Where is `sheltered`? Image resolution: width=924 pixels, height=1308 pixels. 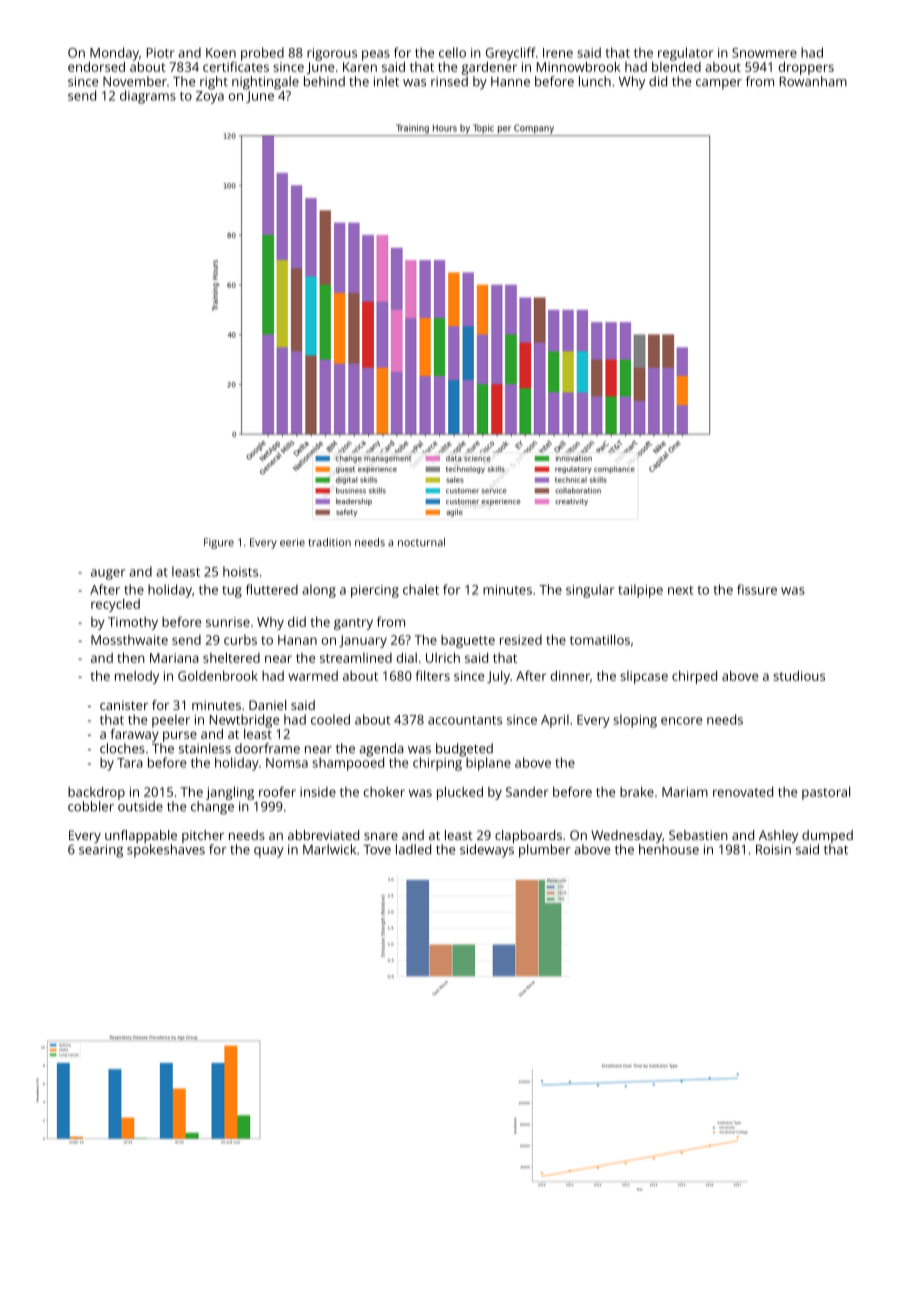 sheltered is located at coordinates (231, 657).
